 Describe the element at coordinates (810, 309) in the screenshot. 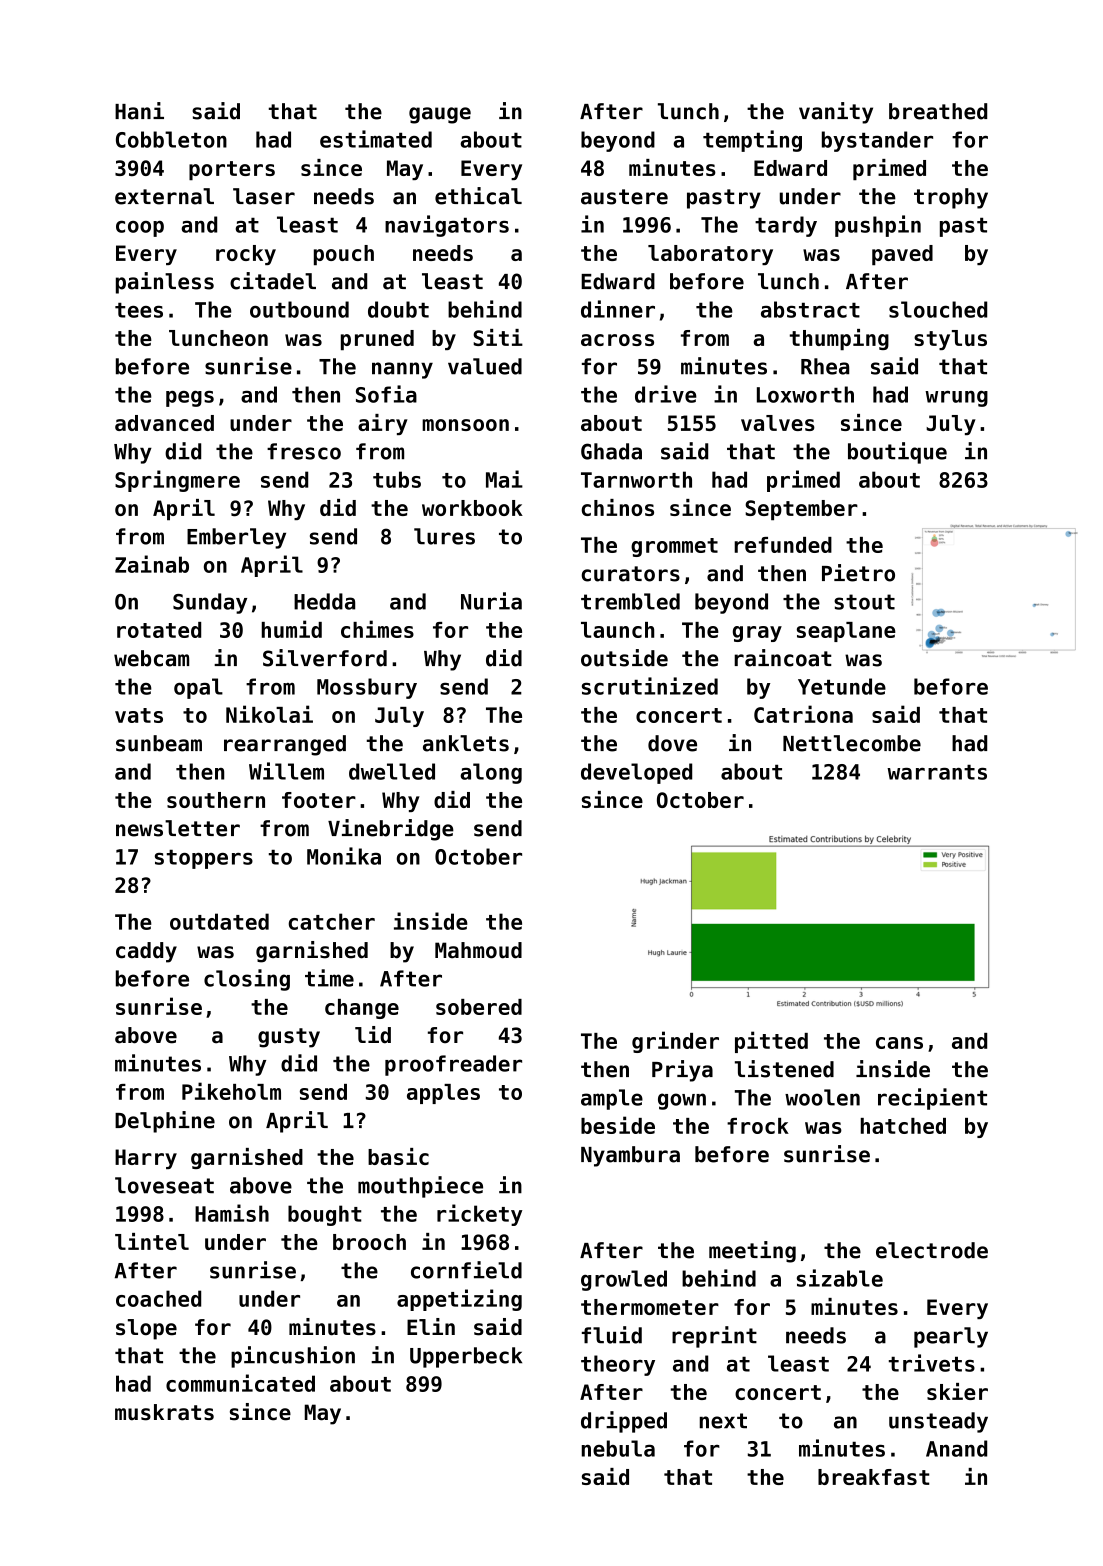

I see `abstract` at that location.
